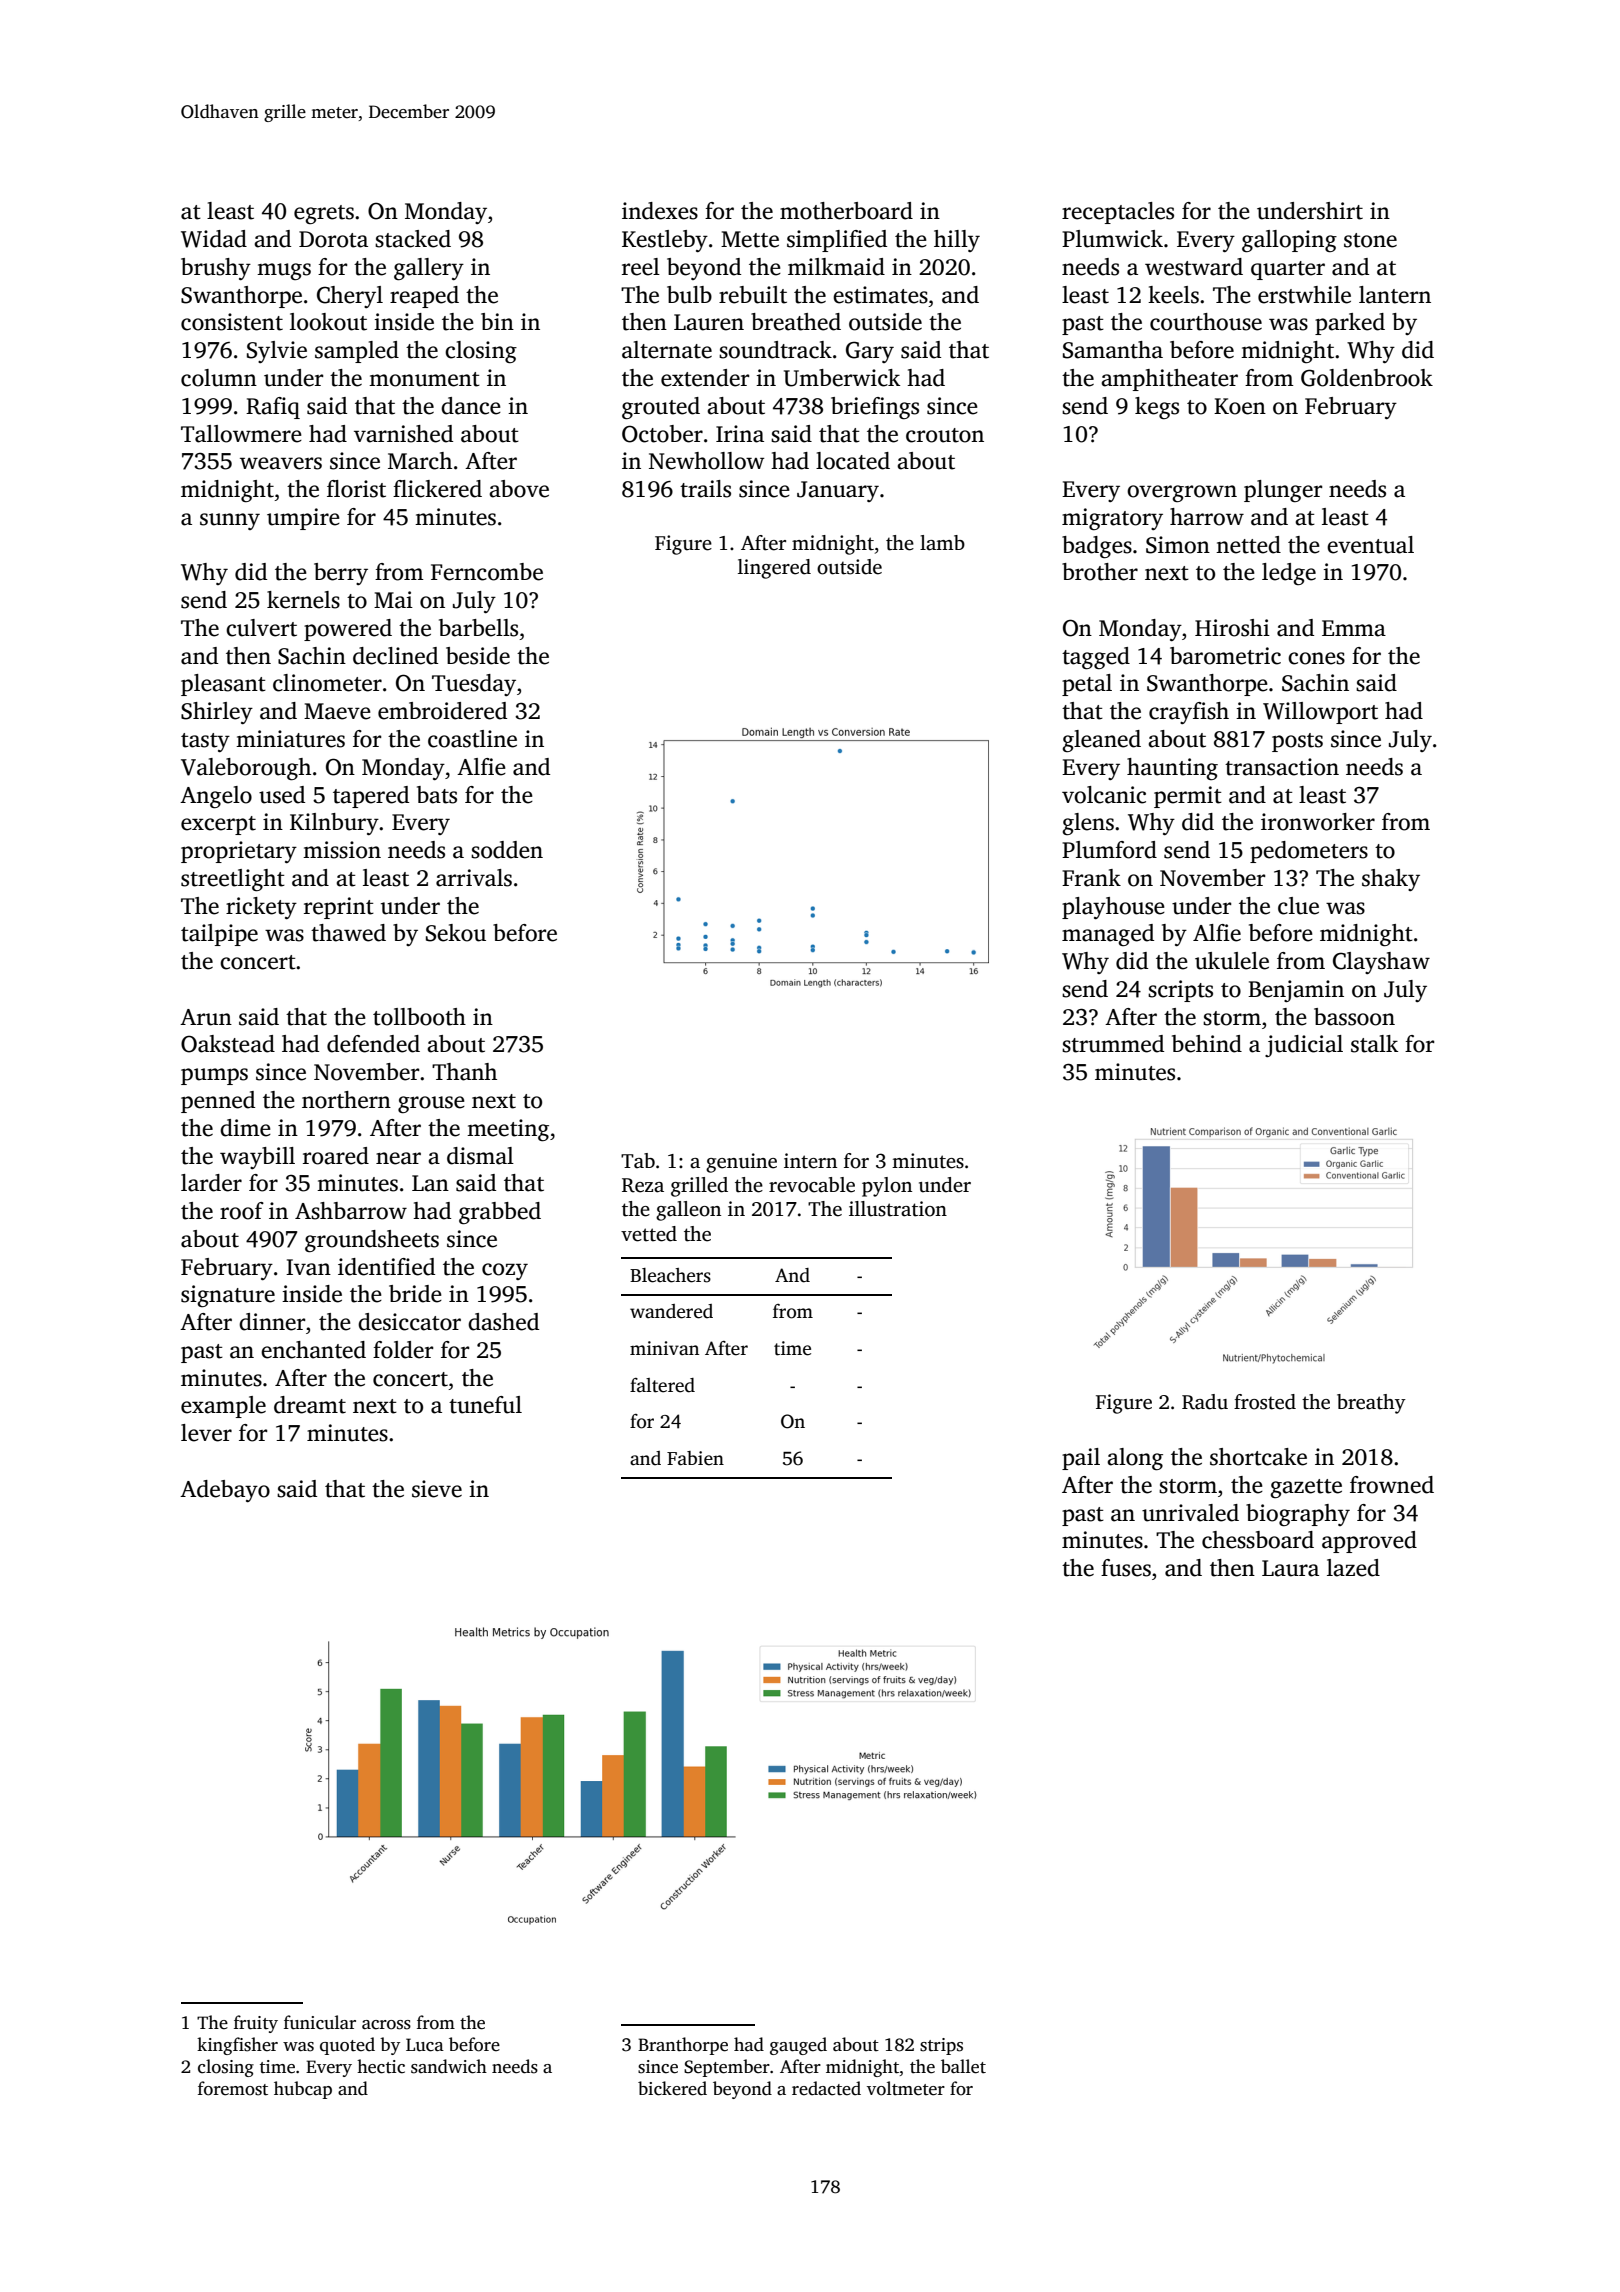 The width and height of the image is (1620, 2292). What do you see at coordinates (898, 1209) in the image?
I see `illustration` at bounding box center [898, 1209].
